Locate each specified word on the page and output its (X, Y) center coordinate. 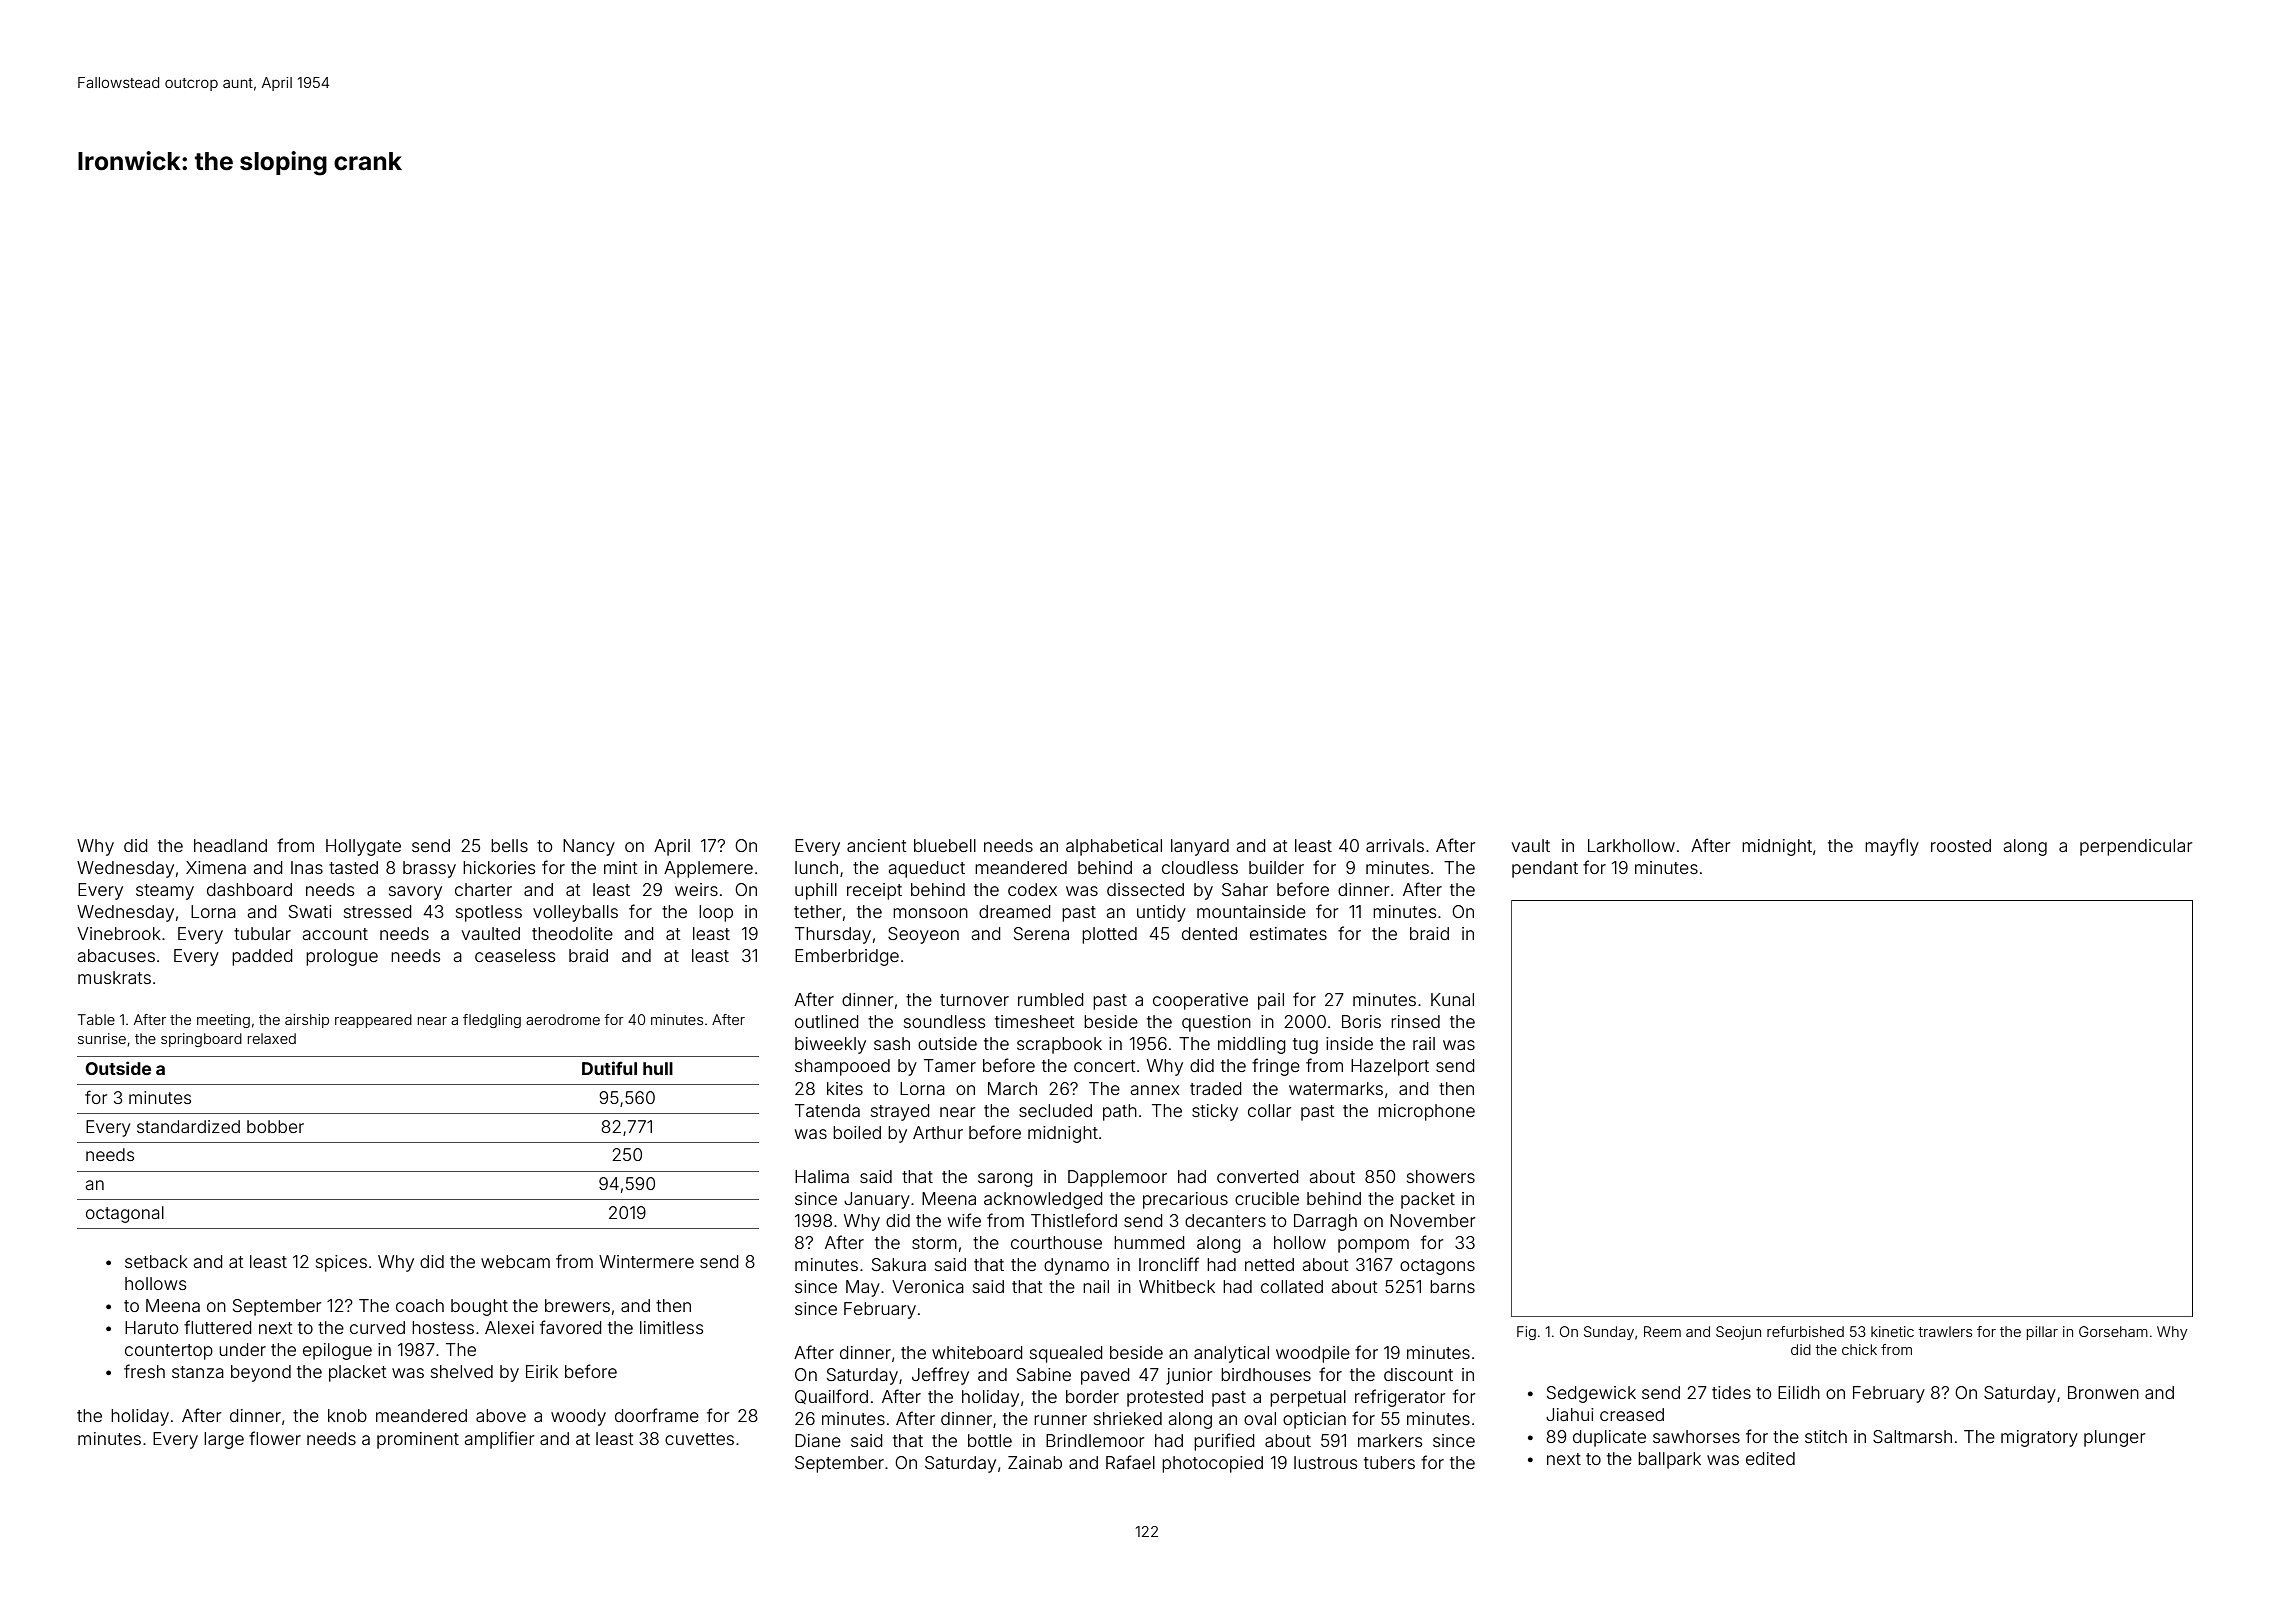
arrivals (1395, 845)
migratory (2039, 1438)
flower (275, 1438)
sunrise (102, 1038)
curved (377, 1327)
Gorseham (2113, 1331)
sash (892, 1043)
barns (1452, 1286)
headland (230, 845)
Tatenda (827, 1110)
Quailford (831, 1396)
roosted (1961, 845)
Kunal (1452, 999)
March (1012, 1088)
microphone (1426, 1112)
